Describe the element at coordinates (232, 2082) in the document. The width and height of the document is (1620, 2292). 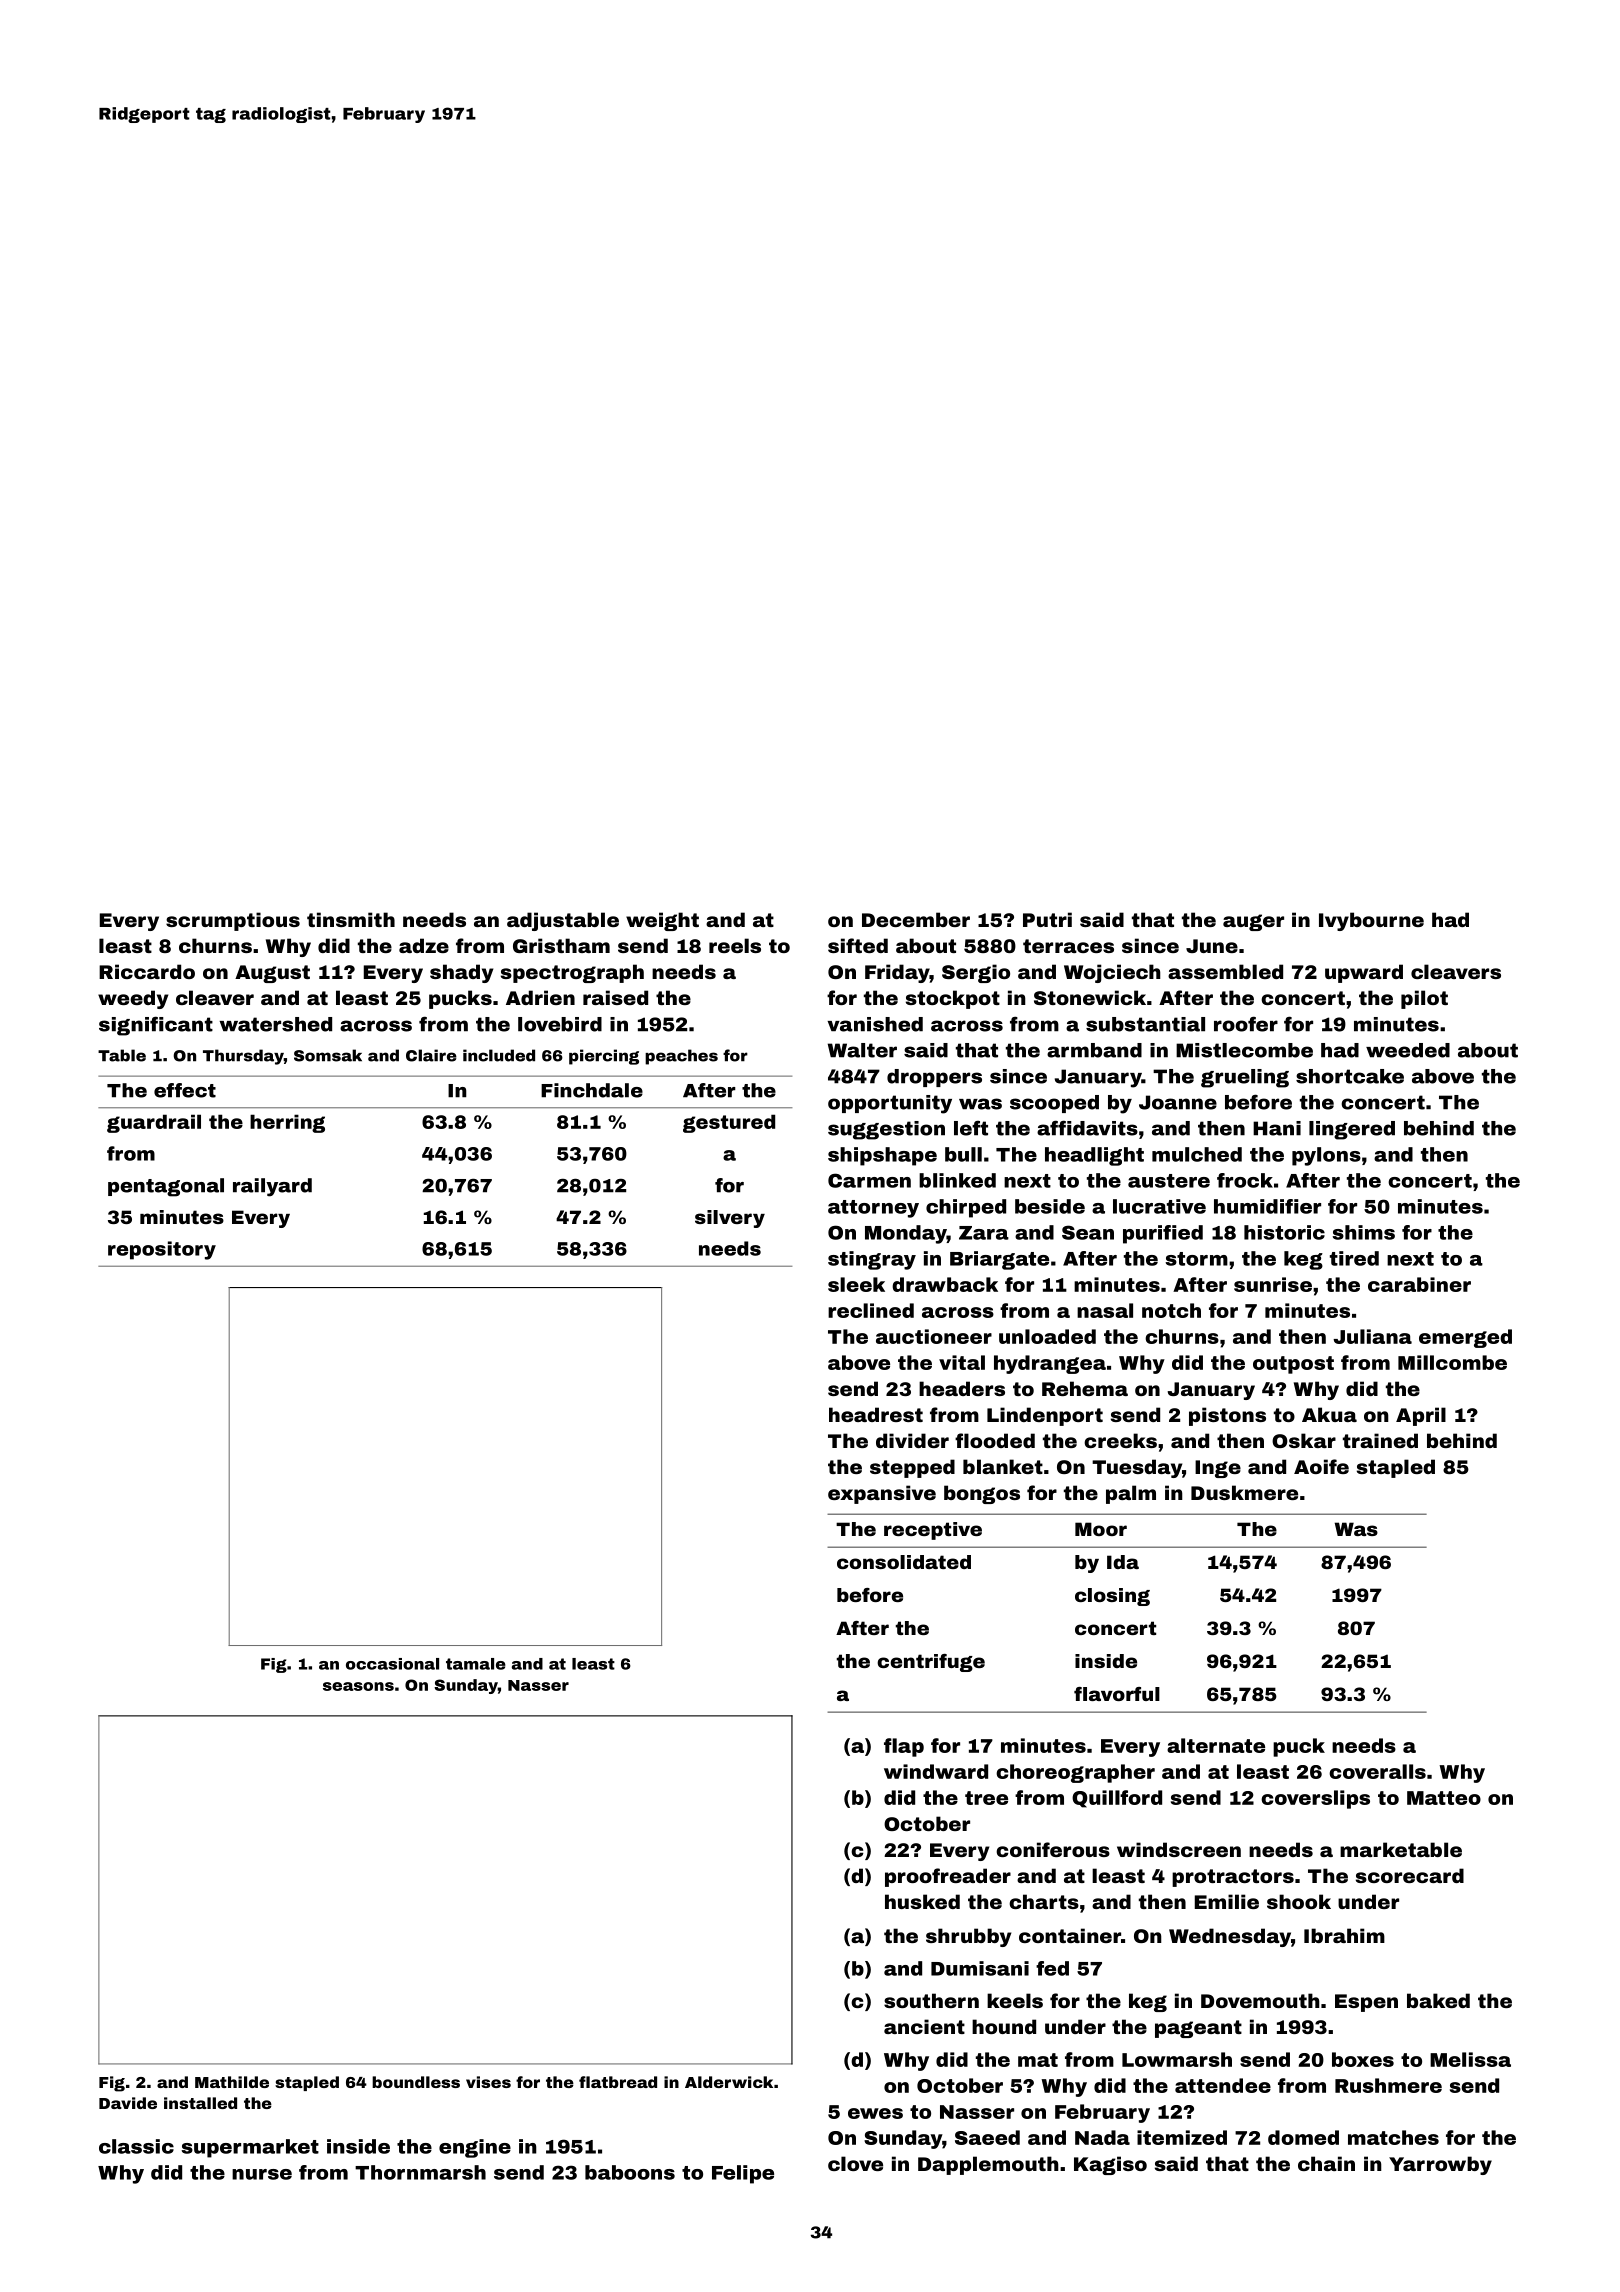
I see `Mathilde` at that location.
